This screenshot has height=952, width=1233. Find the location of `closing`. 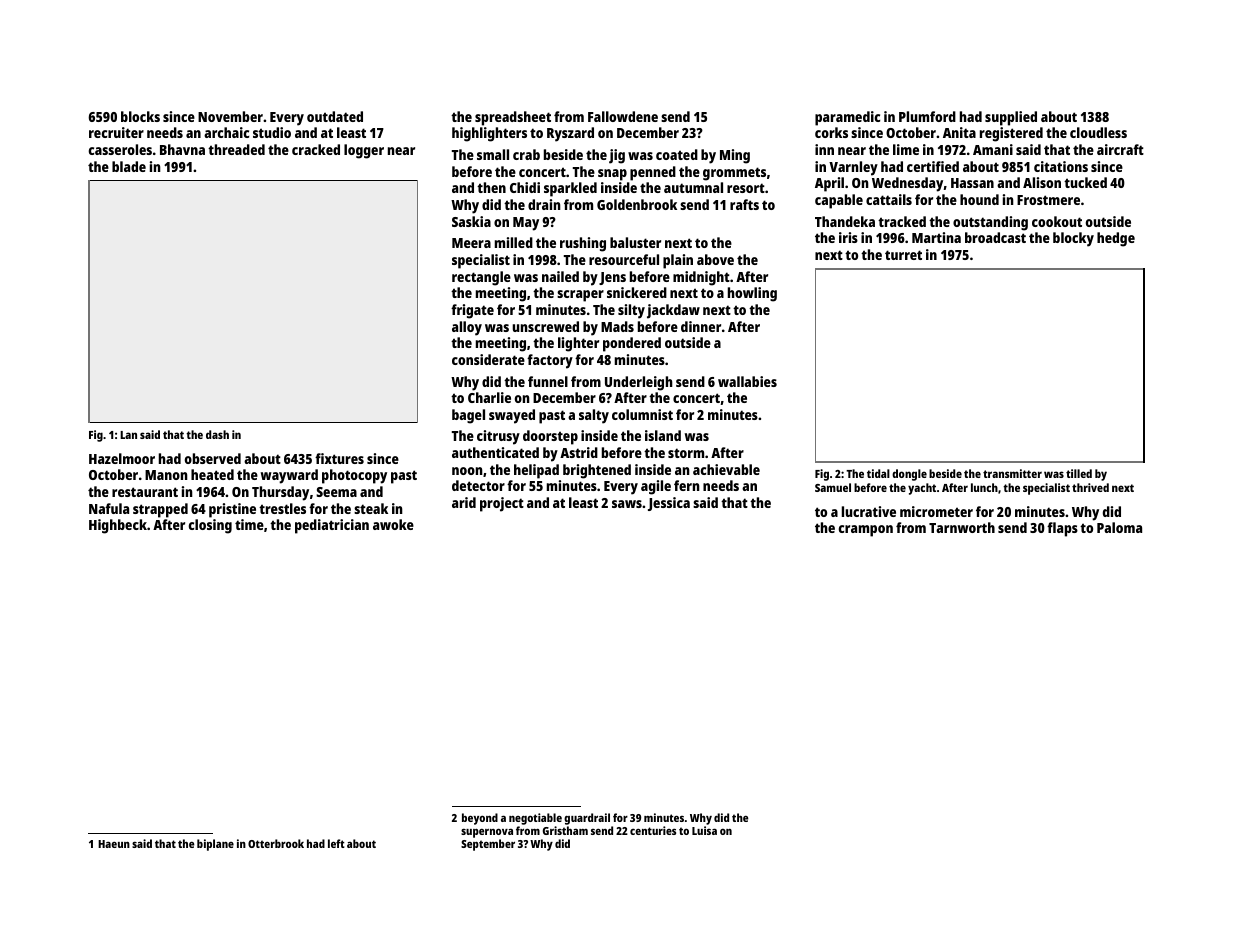

closing is located at coordinates (210, 526).
